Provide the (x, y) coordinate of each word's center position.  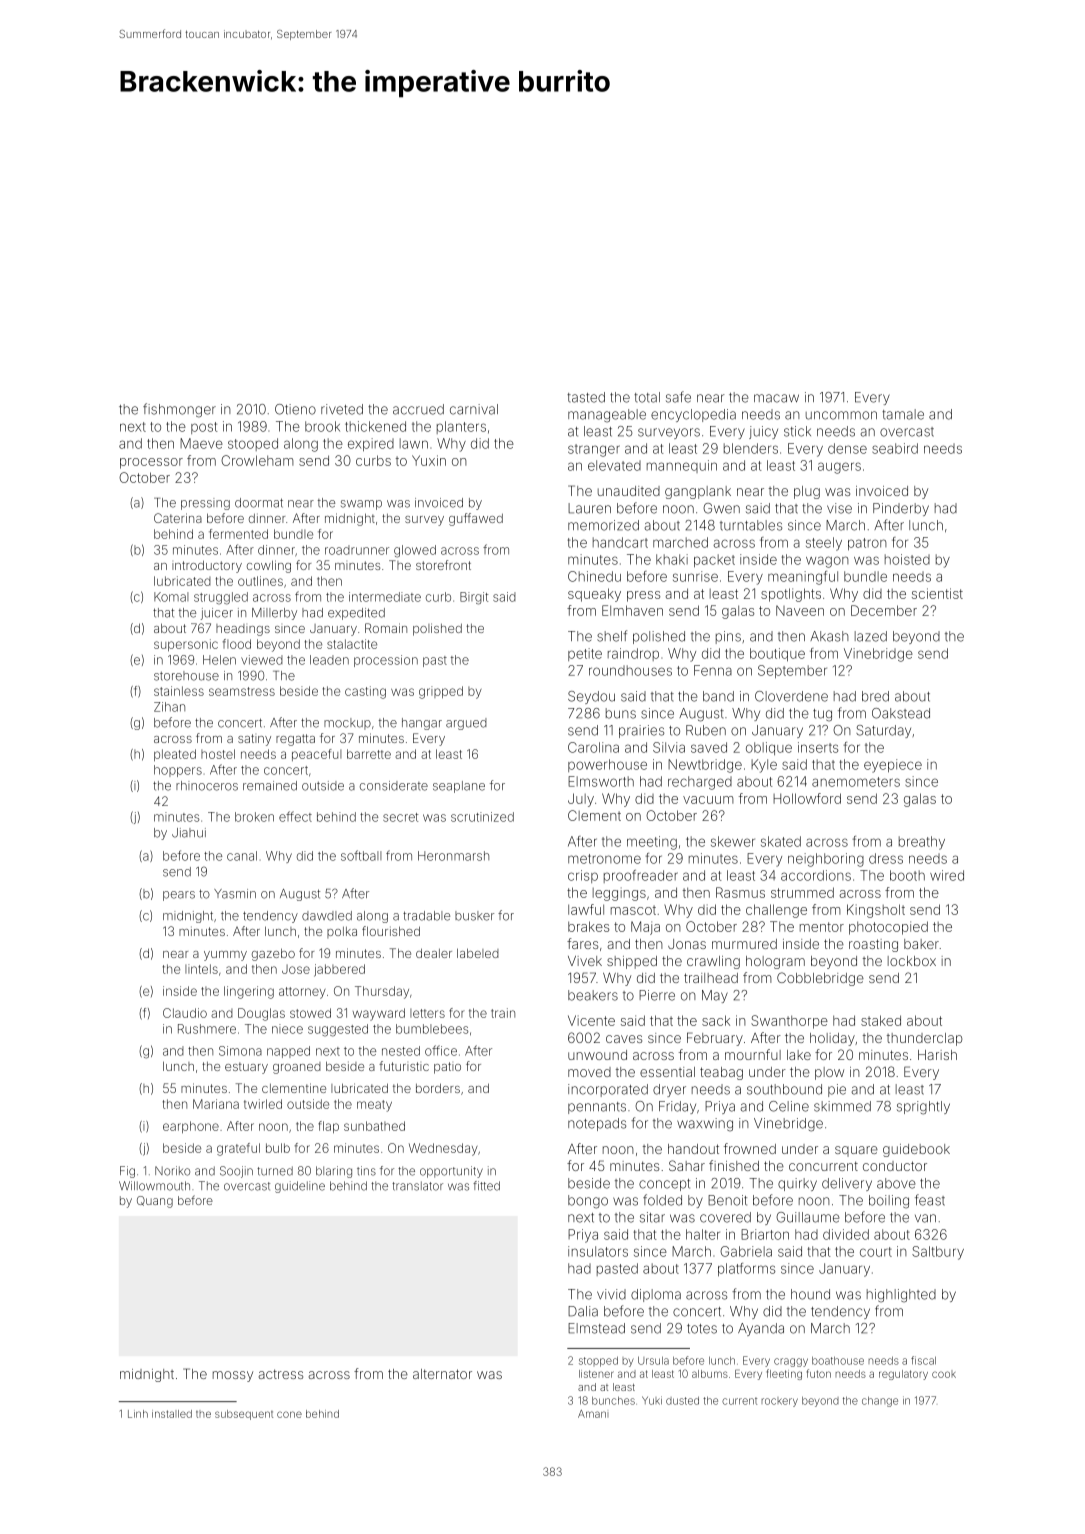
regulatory (903, 1375)
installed (172, 1414)
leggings (619, 894)
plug (807, 492)
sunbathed (374, 1126)
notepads (597, 1124)
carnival (474, 409)
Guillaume (808, 1217)
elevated (614, 465)
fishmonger (179, 410)
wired (947, 875)
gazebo (273, 954)
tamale (903, 414)
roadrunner (357, 550)
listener (596, 1374)
